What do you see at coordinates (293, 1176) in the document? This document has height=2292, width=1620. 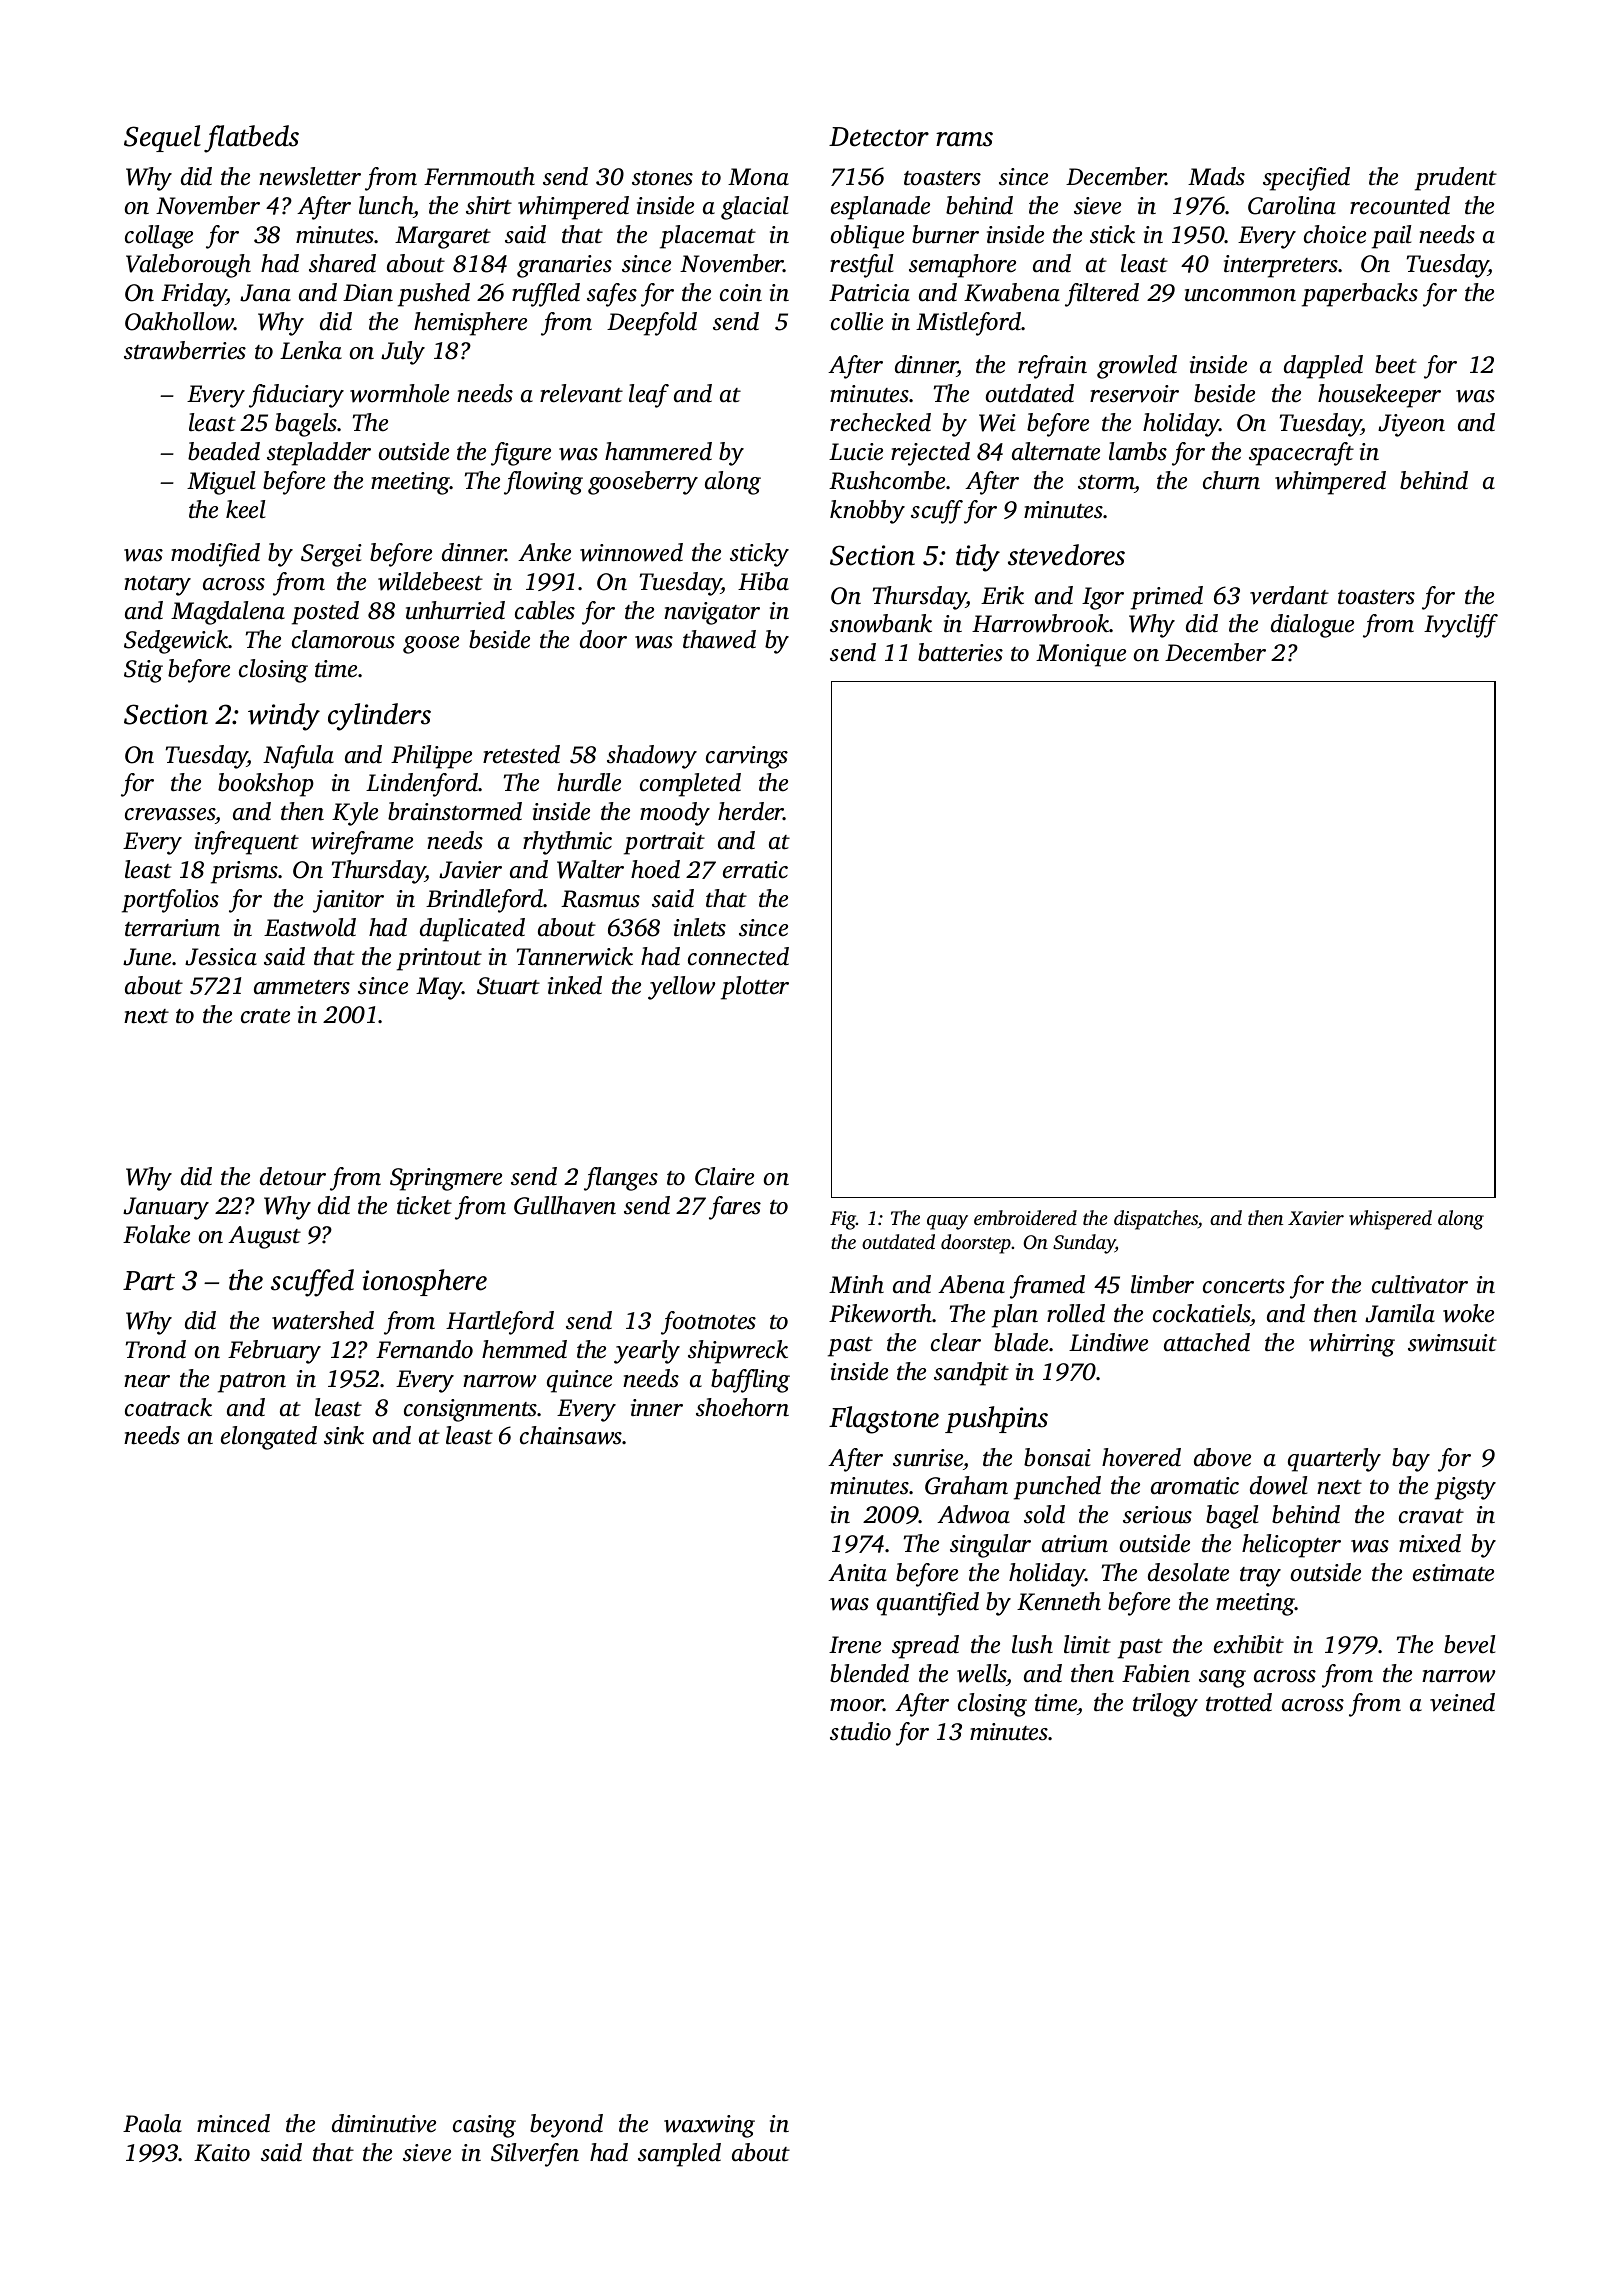 I see `detour` at bounding box center [293, 1176].
